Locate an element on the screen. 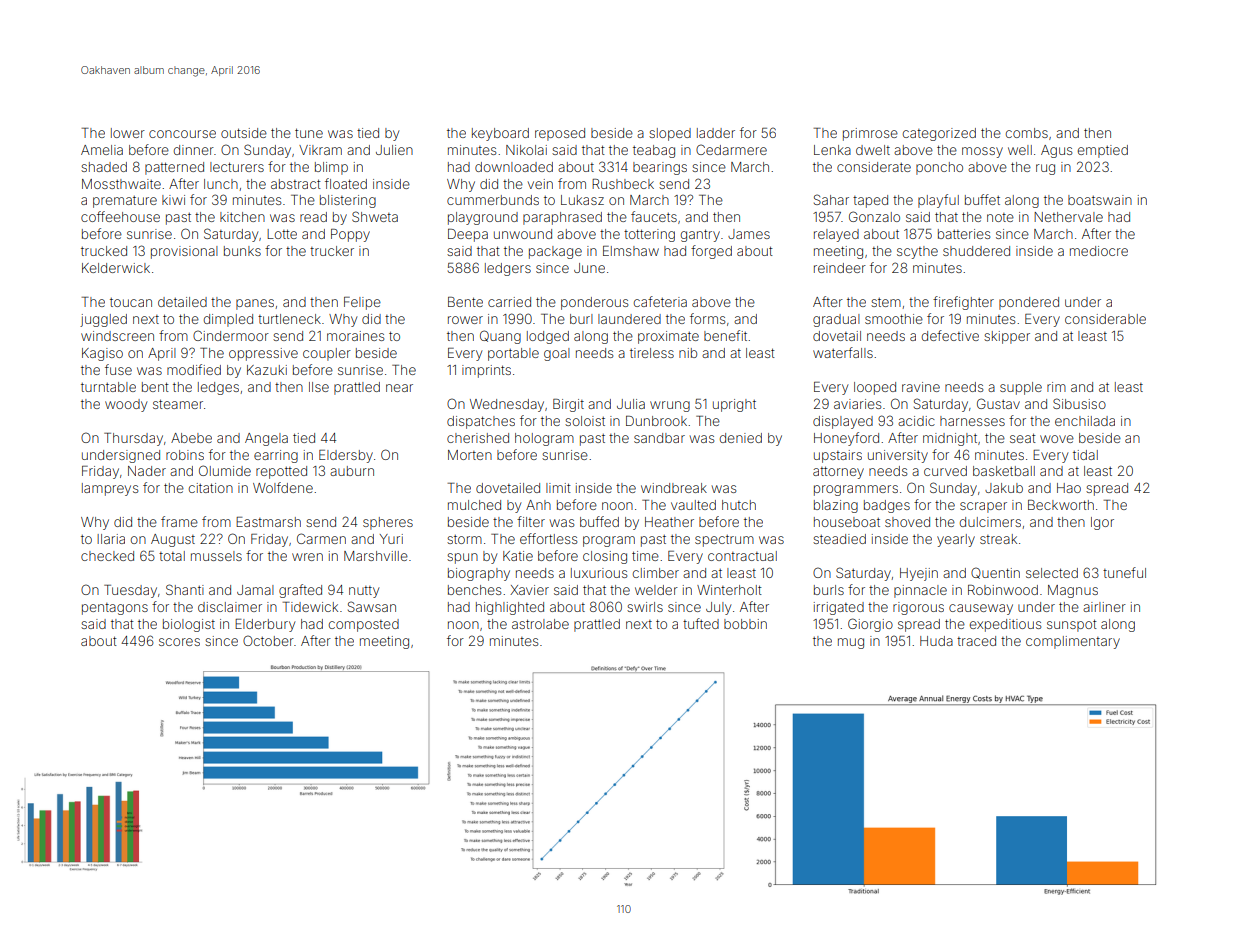 This screenshot has height=952, width=1233. steamer is located at coordinates (178, 404).
